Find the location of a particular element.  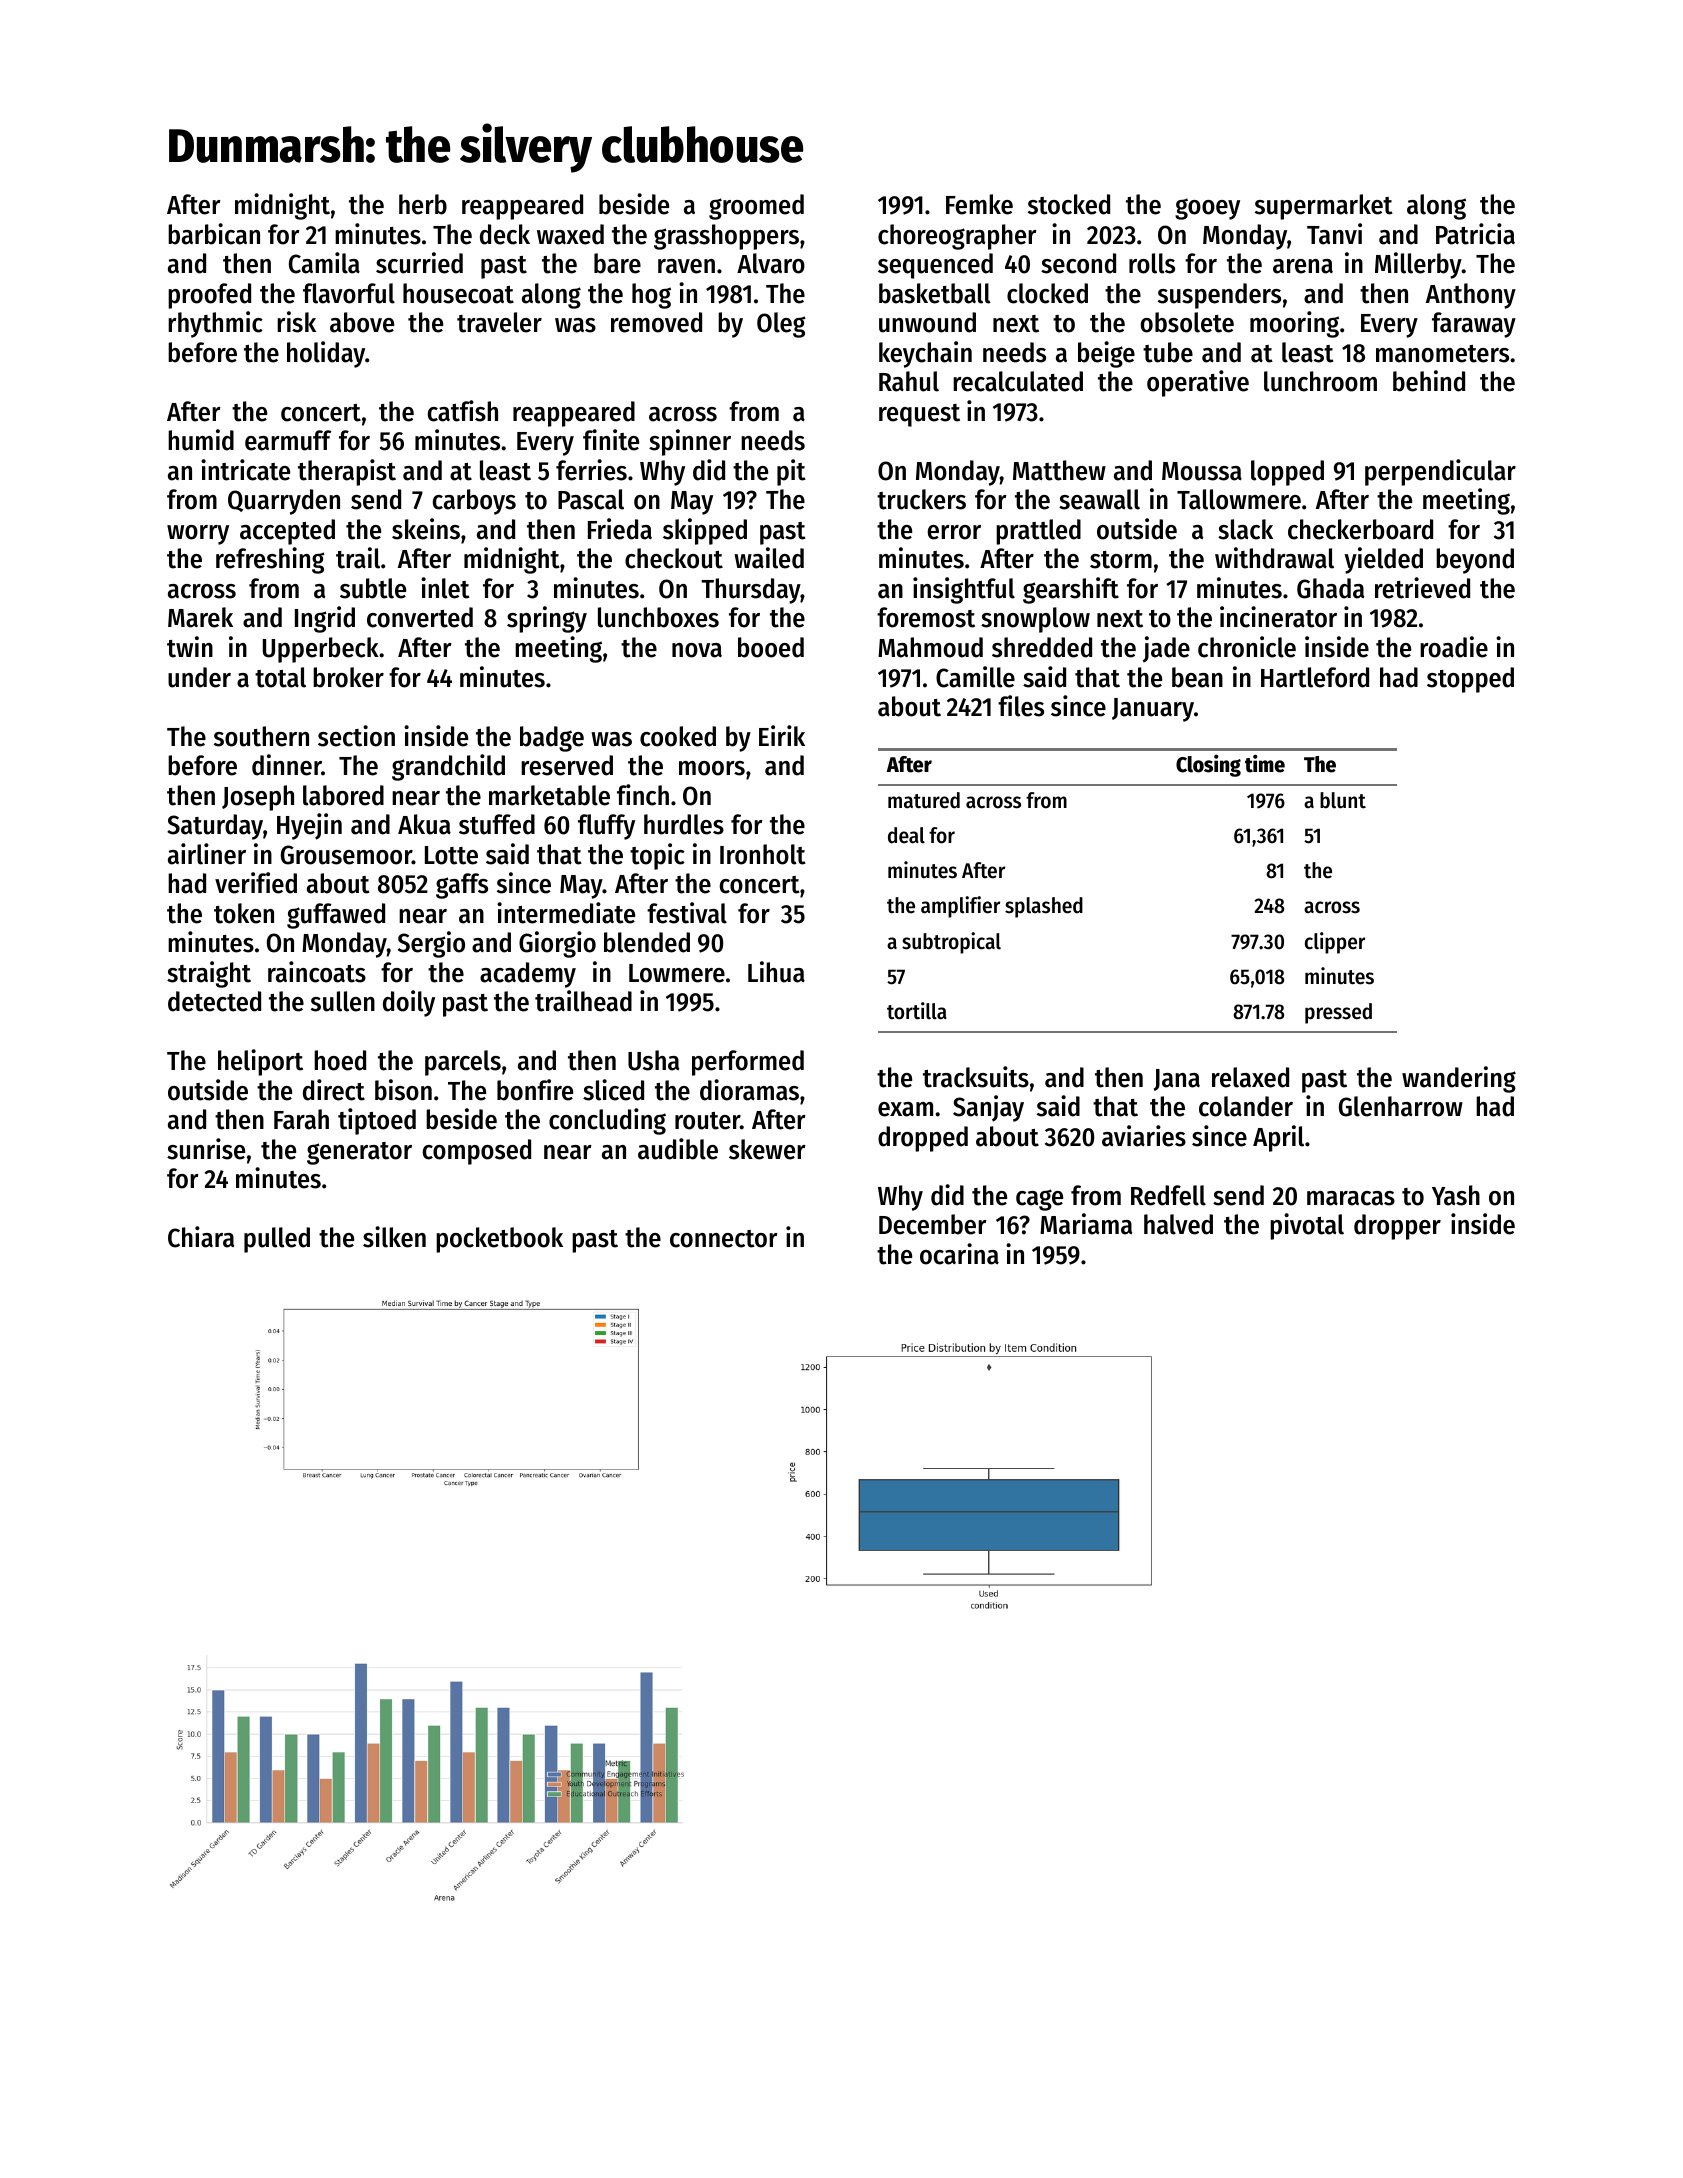

barbican is located at coordinates (214, 234).
